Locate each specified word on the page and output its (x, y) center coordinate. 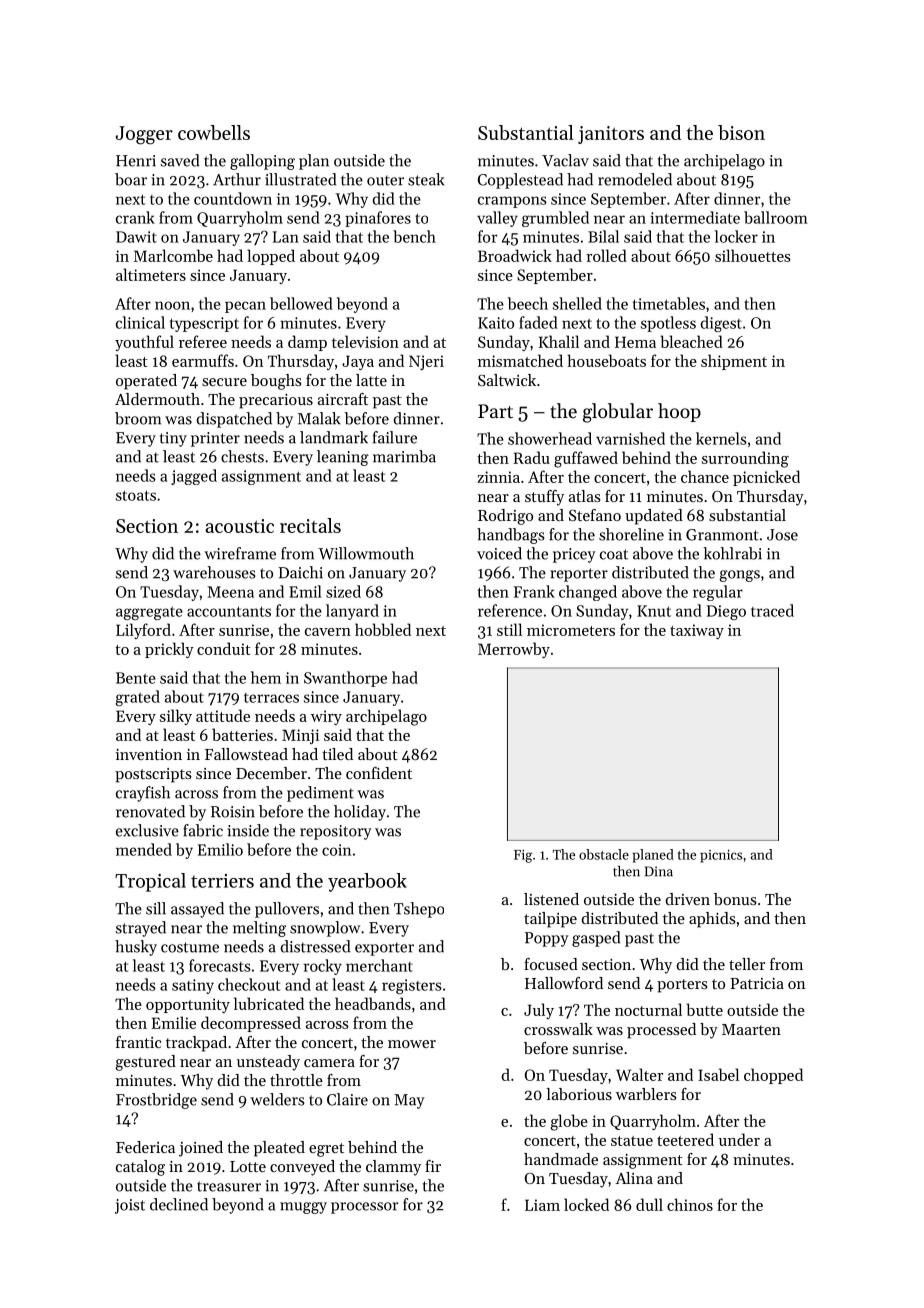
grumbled (555, 219)
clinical (140, 322)
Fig (523, 856)
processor (365, 1208)
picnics (721, 856)
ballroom (776, 217)
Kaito (496, 323)
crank (135, 217)
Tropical (150, 882)
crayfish (143, 794)
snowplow (325, 929)
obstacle (604, 854)
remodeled (635, 179)
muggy (303, 1208)
